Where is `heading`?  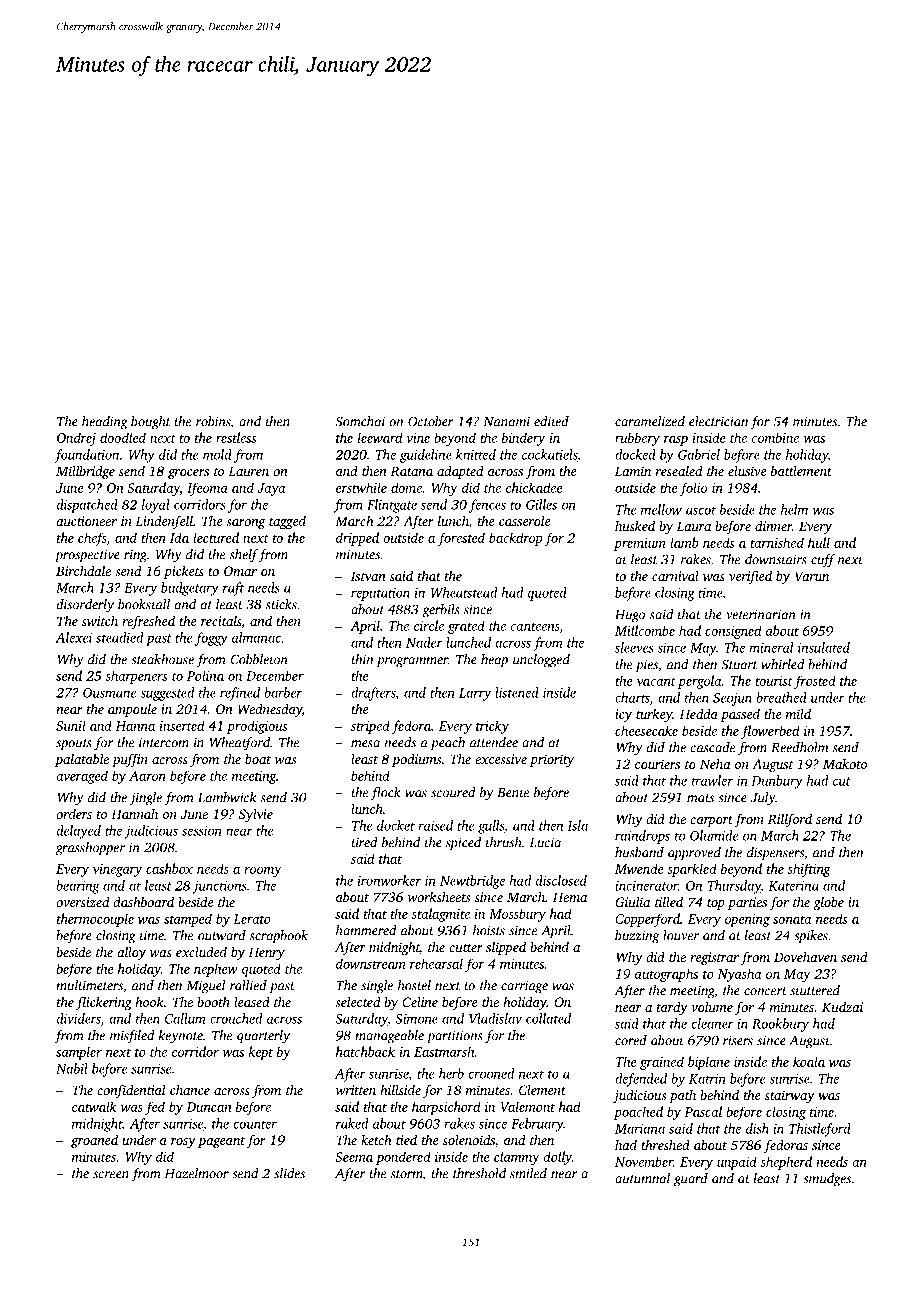
heading is located at coordinates (105, 423).
